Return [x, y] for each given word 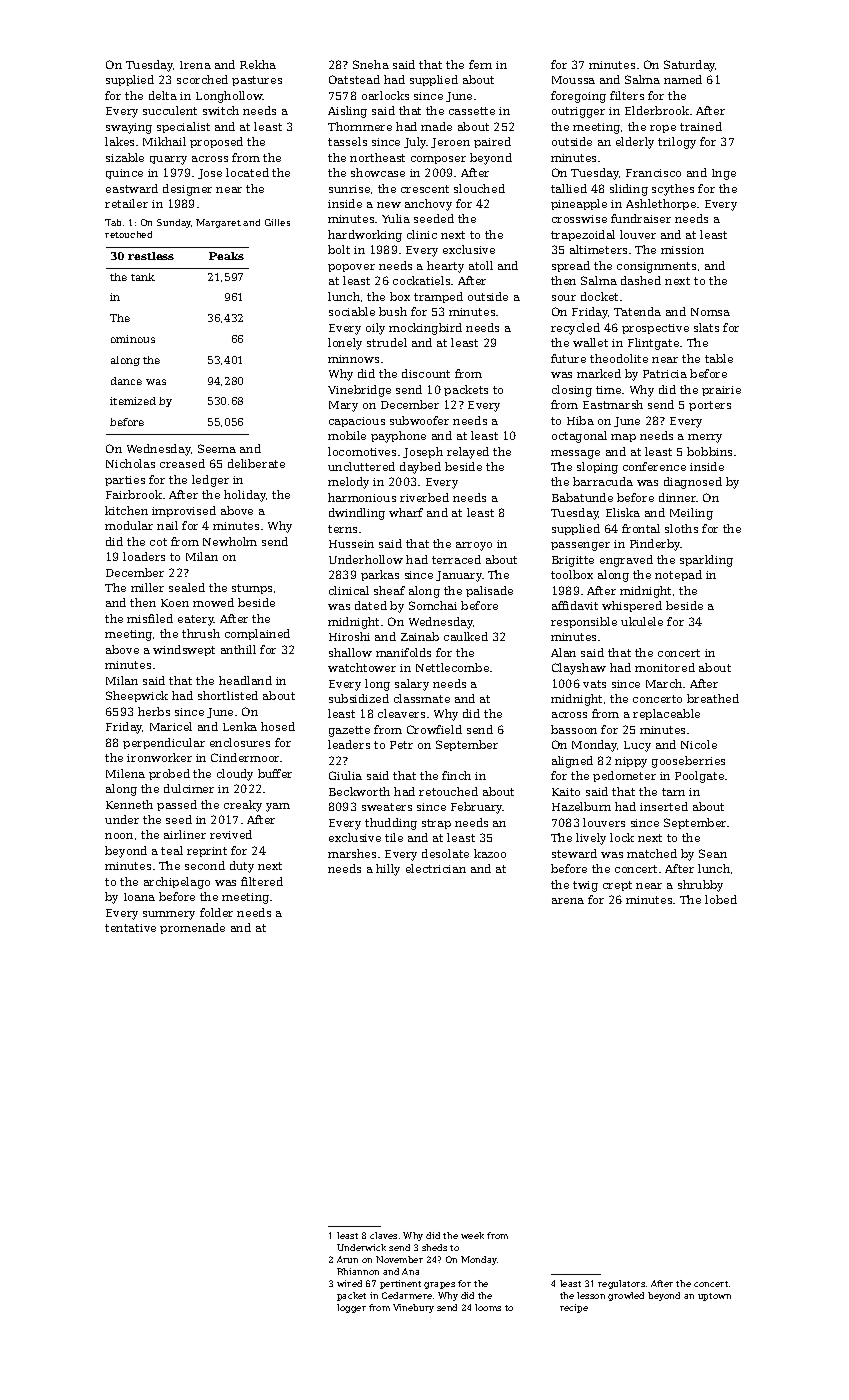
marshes [352, 853]
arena [568, 901]
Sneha [371, 64]
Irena [195, 65]
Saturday [690, 66]
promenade [192, 928]
